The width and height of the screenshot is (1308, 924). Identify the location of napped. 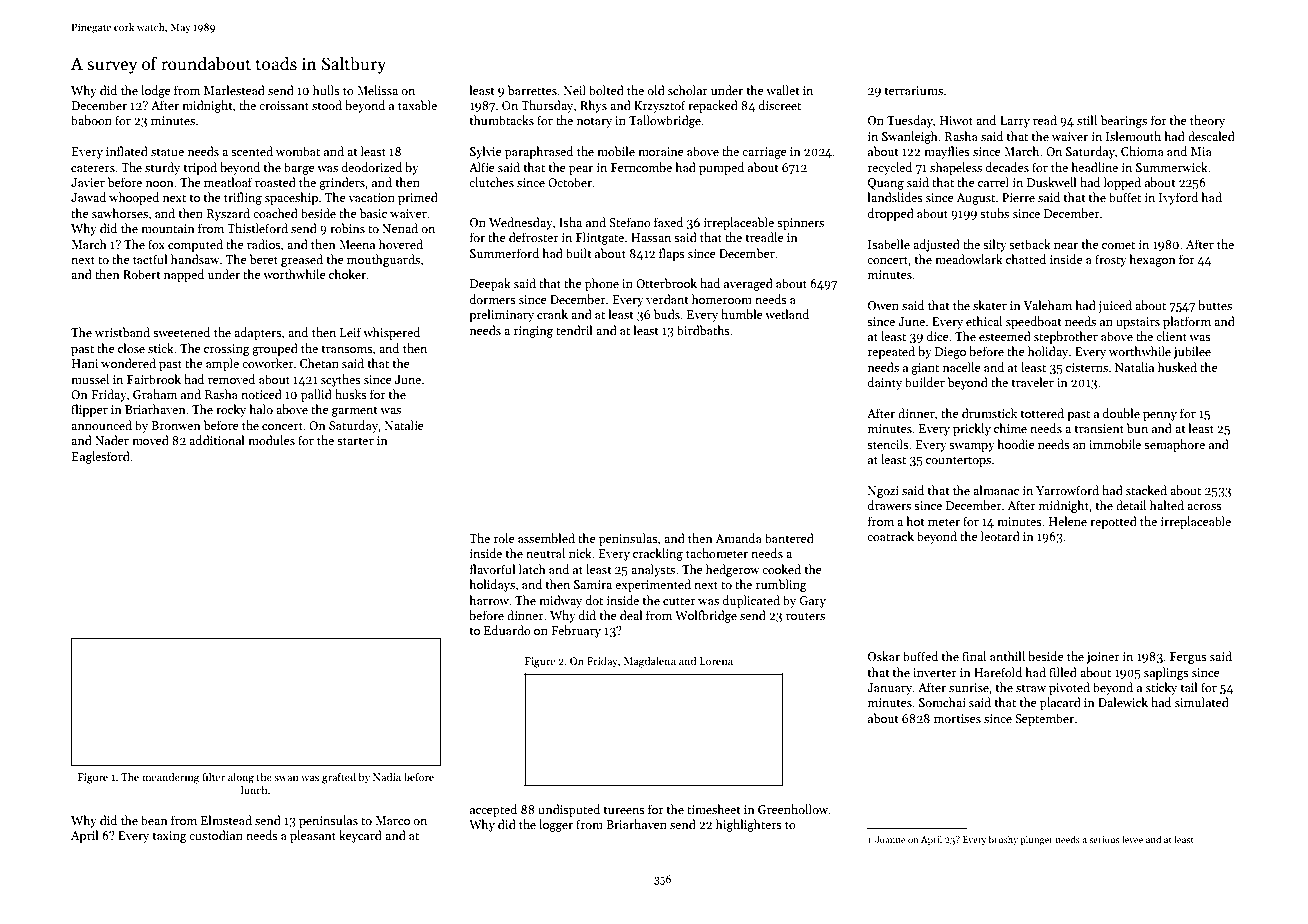
(184, 275).
